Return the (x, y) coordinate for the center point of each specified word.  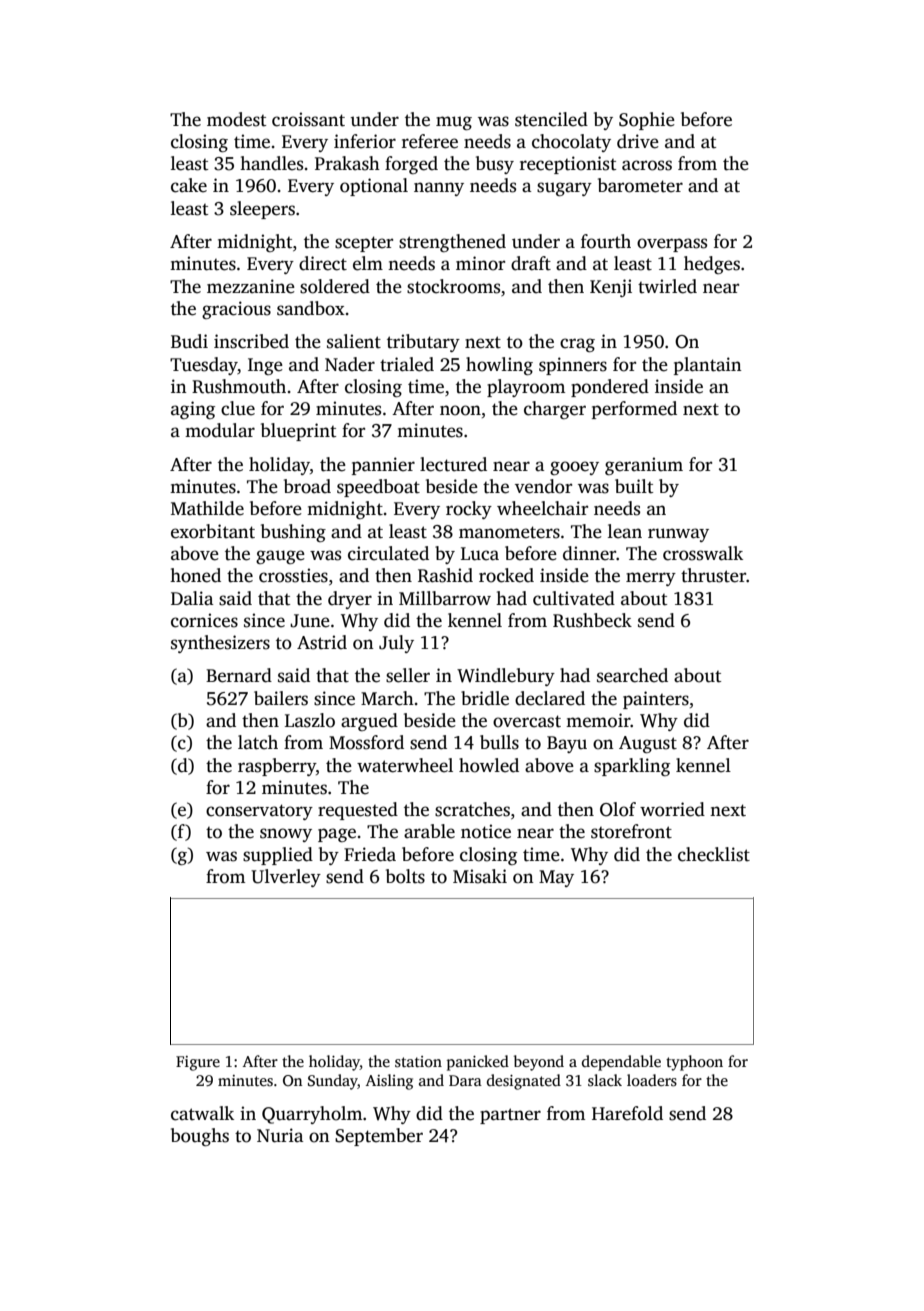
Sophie (647, 121)
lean (625, 531)
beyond (539, 1063)
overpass (672, 245)
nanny (439, 189)
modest (236, 119)
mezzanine (251, 286)
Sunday (333, 1082)
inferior (365, 141)
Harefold (627, 1113)
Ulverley (286, 878)
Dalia (192, 598)
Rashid (445, 575)
